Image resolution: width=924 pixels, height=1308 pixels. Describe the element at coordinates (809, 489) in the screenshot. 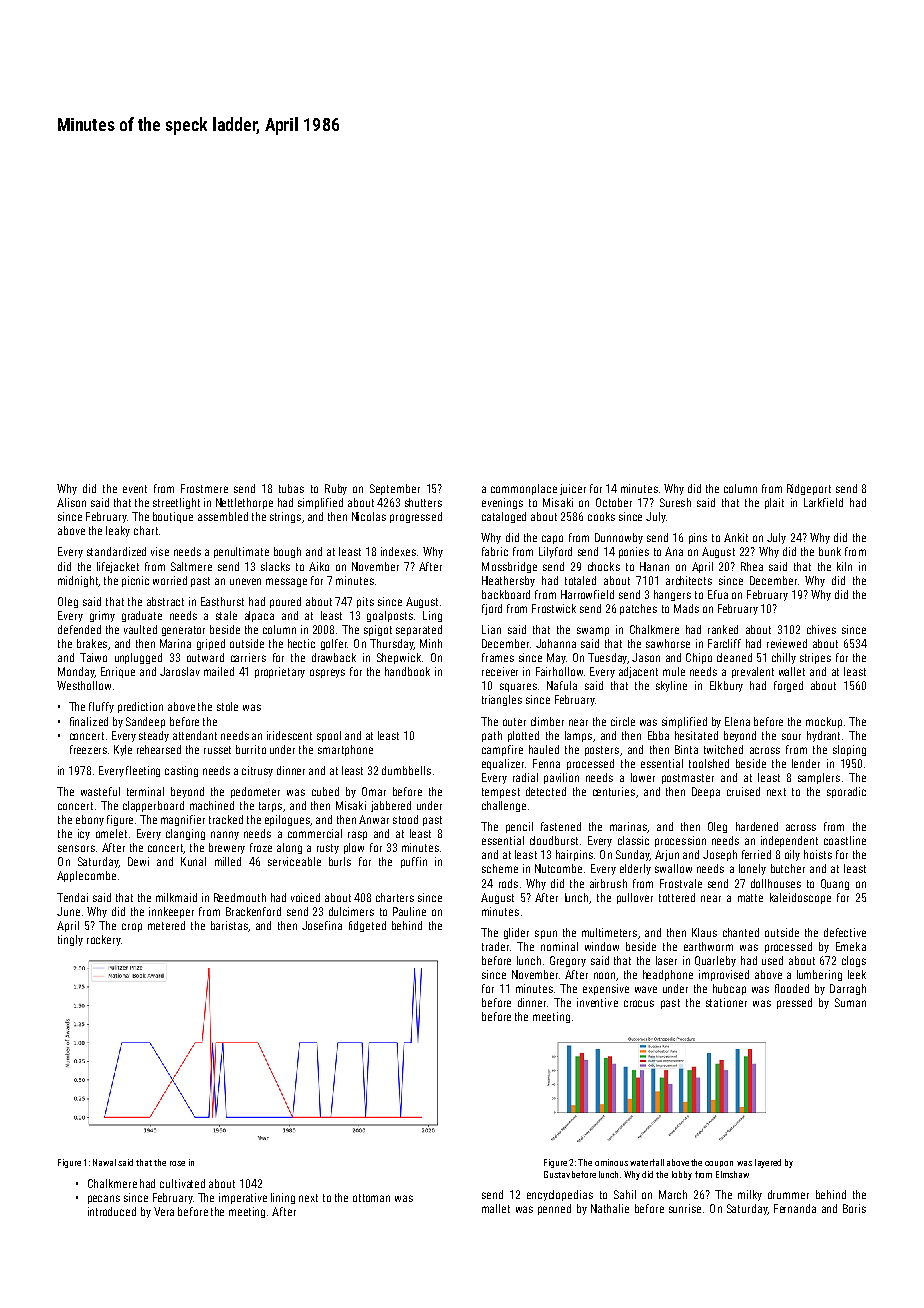

I see `Ridgeport` at that location.
